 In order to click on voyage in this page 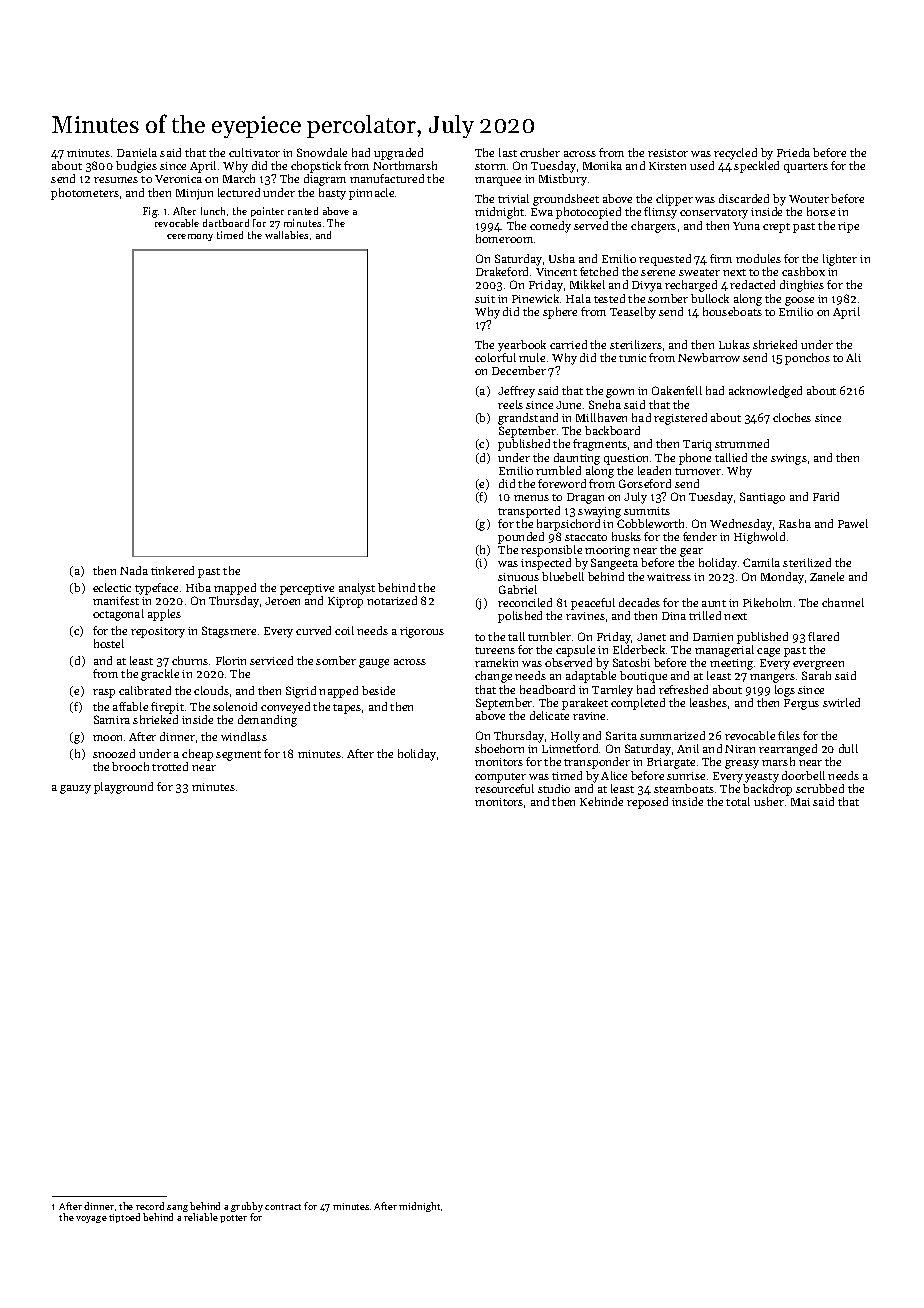, I will do `click(91, 1219)`.
